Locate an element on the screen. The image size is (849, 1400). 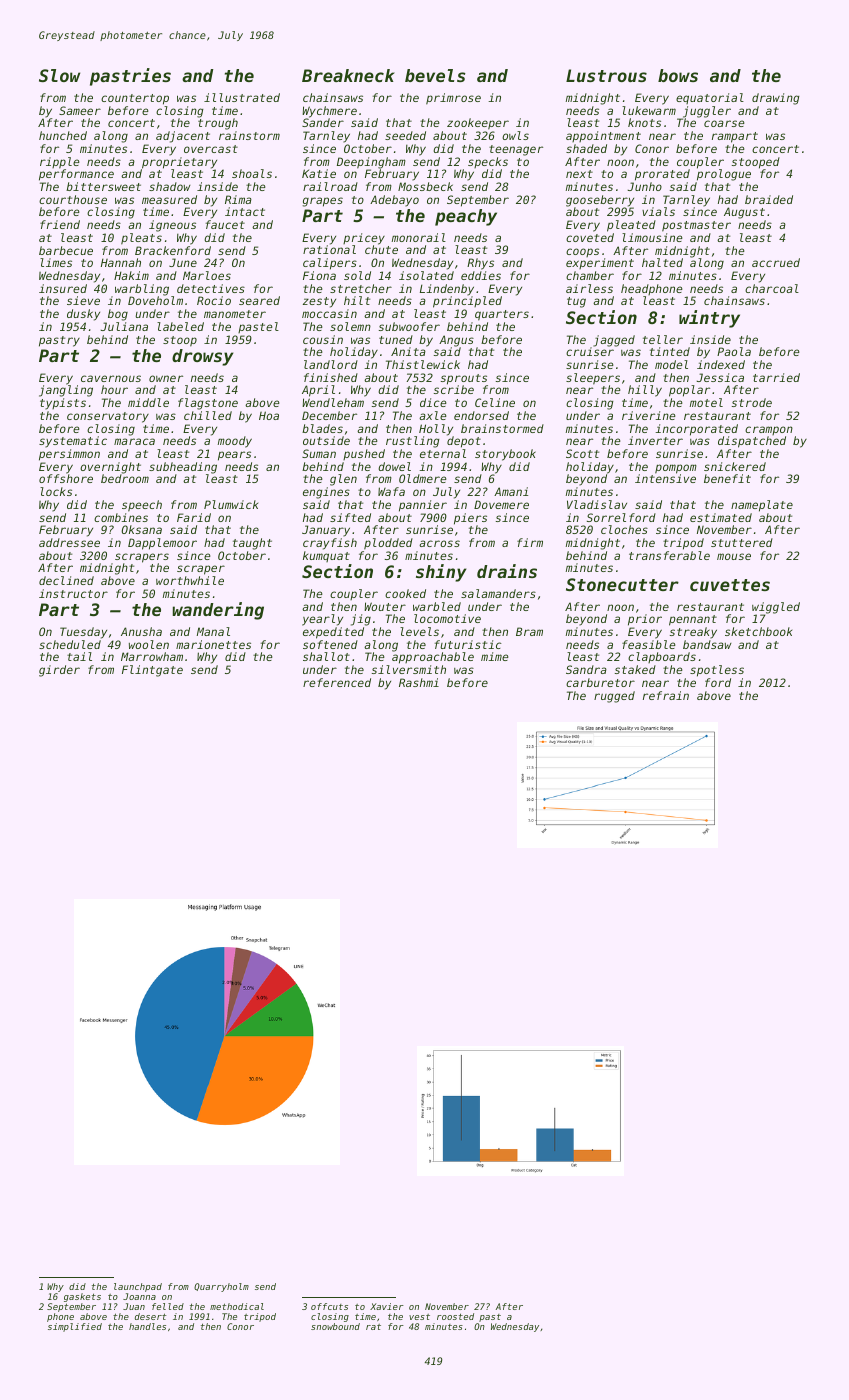
hunched is located at coordinates (63, 135).
